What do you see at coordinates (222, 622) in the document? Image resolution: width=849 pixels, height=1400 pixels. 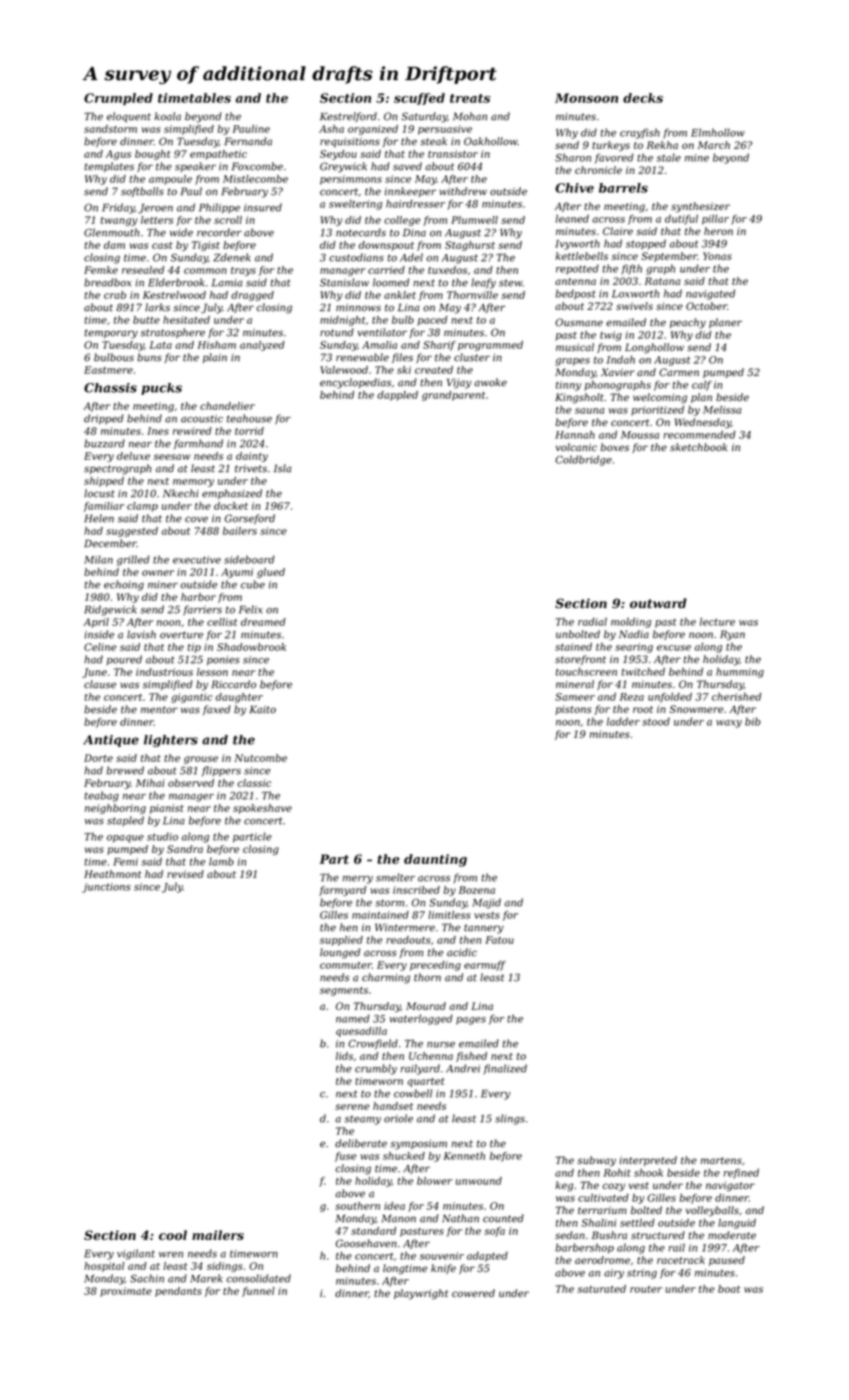 I see `cellist` at bounding box center [222, 622].
